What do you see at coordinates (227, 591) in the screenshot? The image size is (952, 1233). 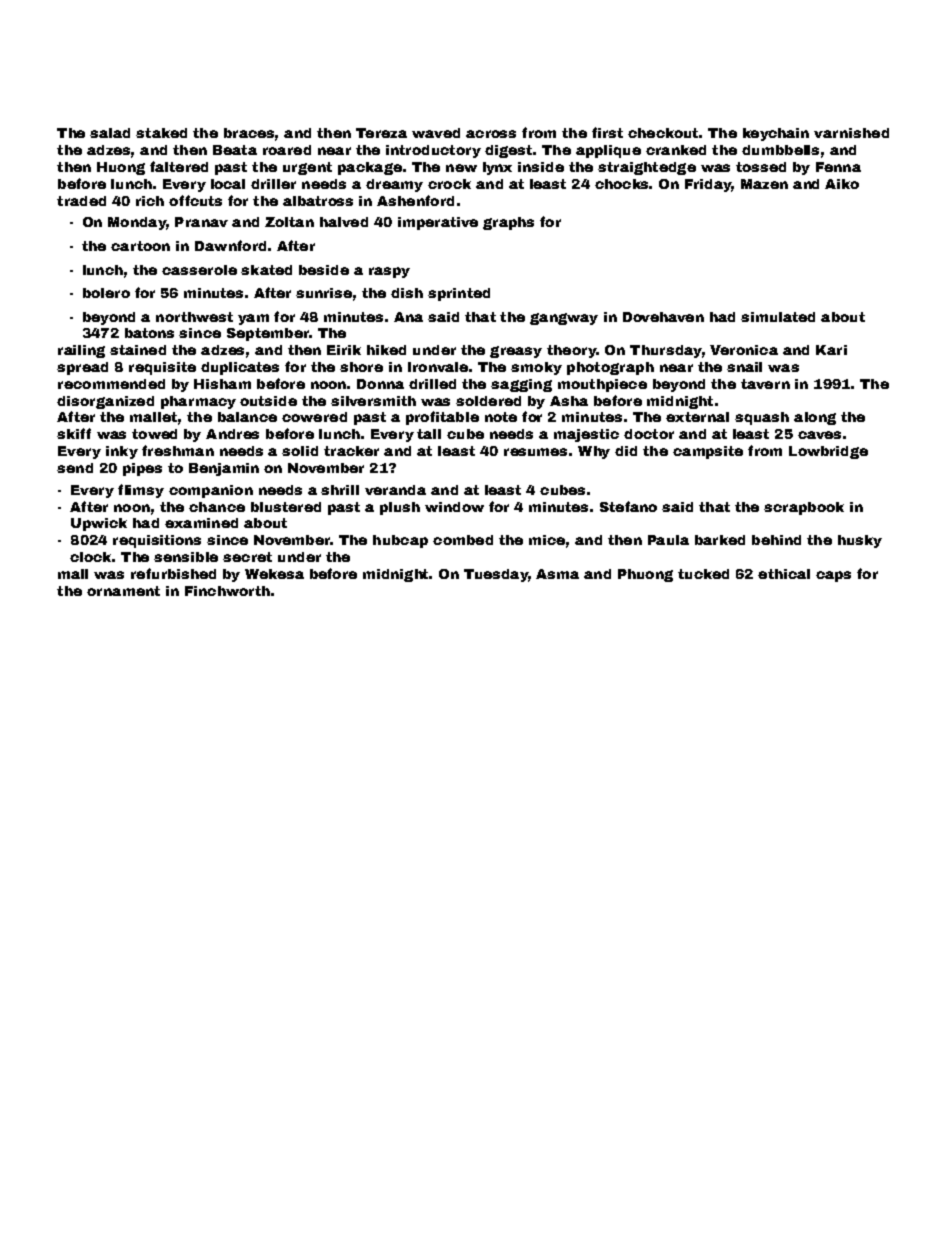 I see `Finchworth` at bounding box center [227, 591].
